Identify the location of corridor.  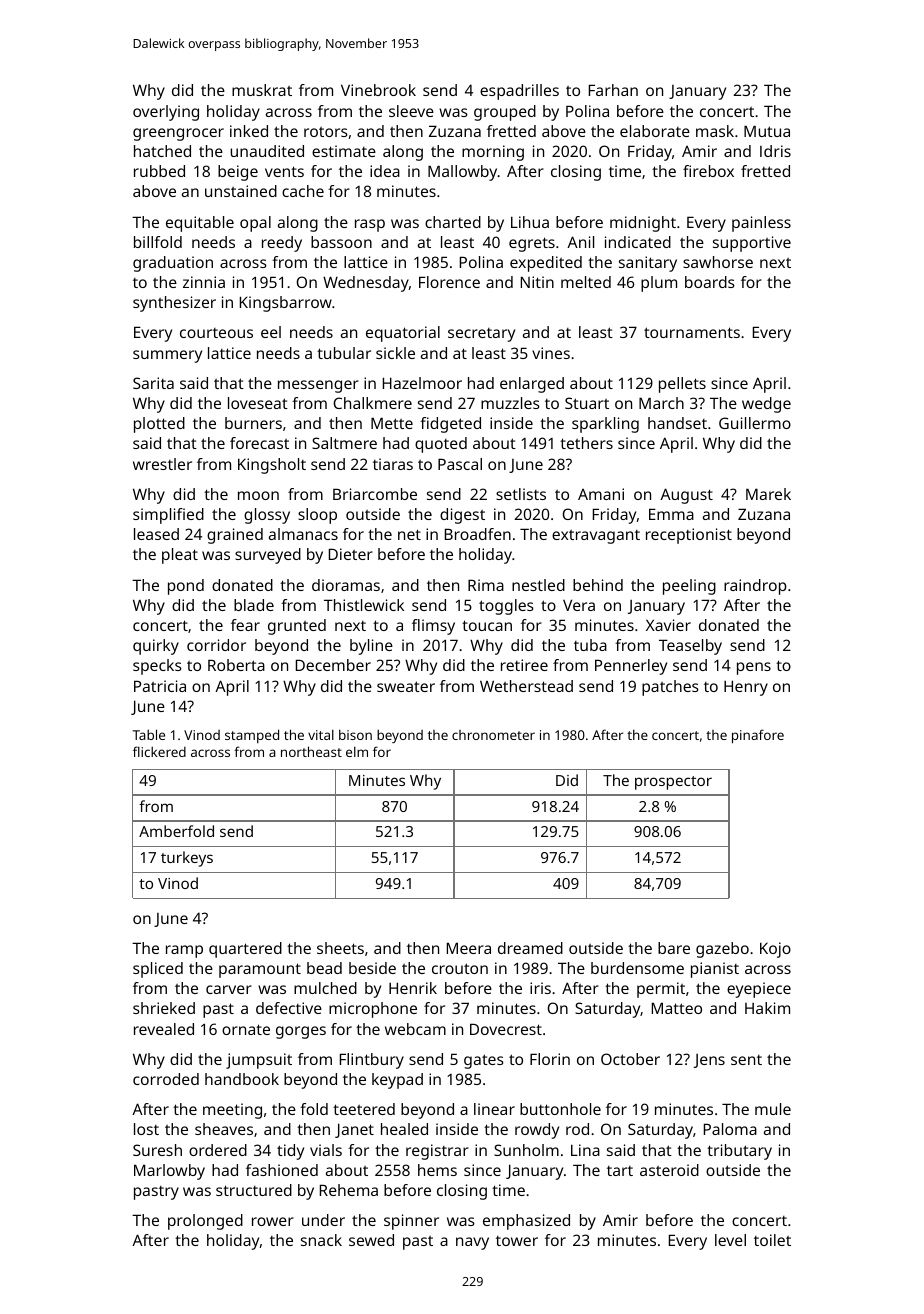
(216, 645).
